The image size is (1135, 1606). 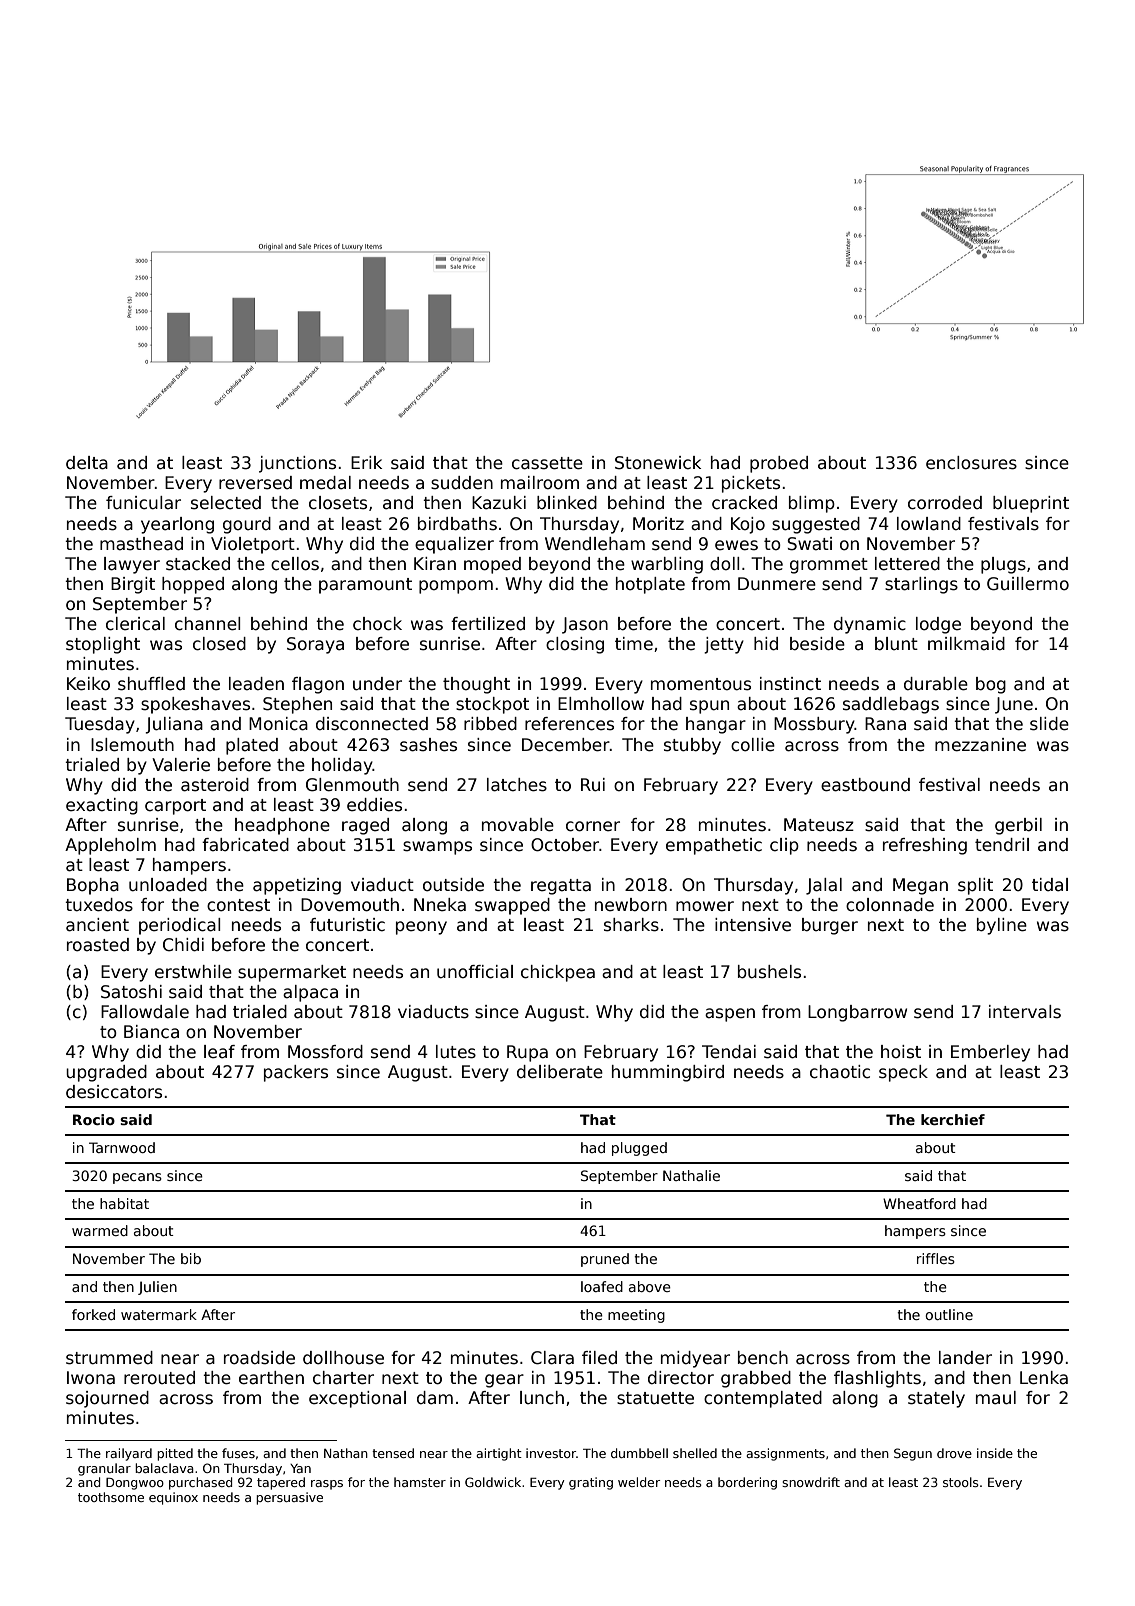 What do you see at coordinates (462, 483) in the screenshot?
I see `sudden` at bounding box center [462, 483].
